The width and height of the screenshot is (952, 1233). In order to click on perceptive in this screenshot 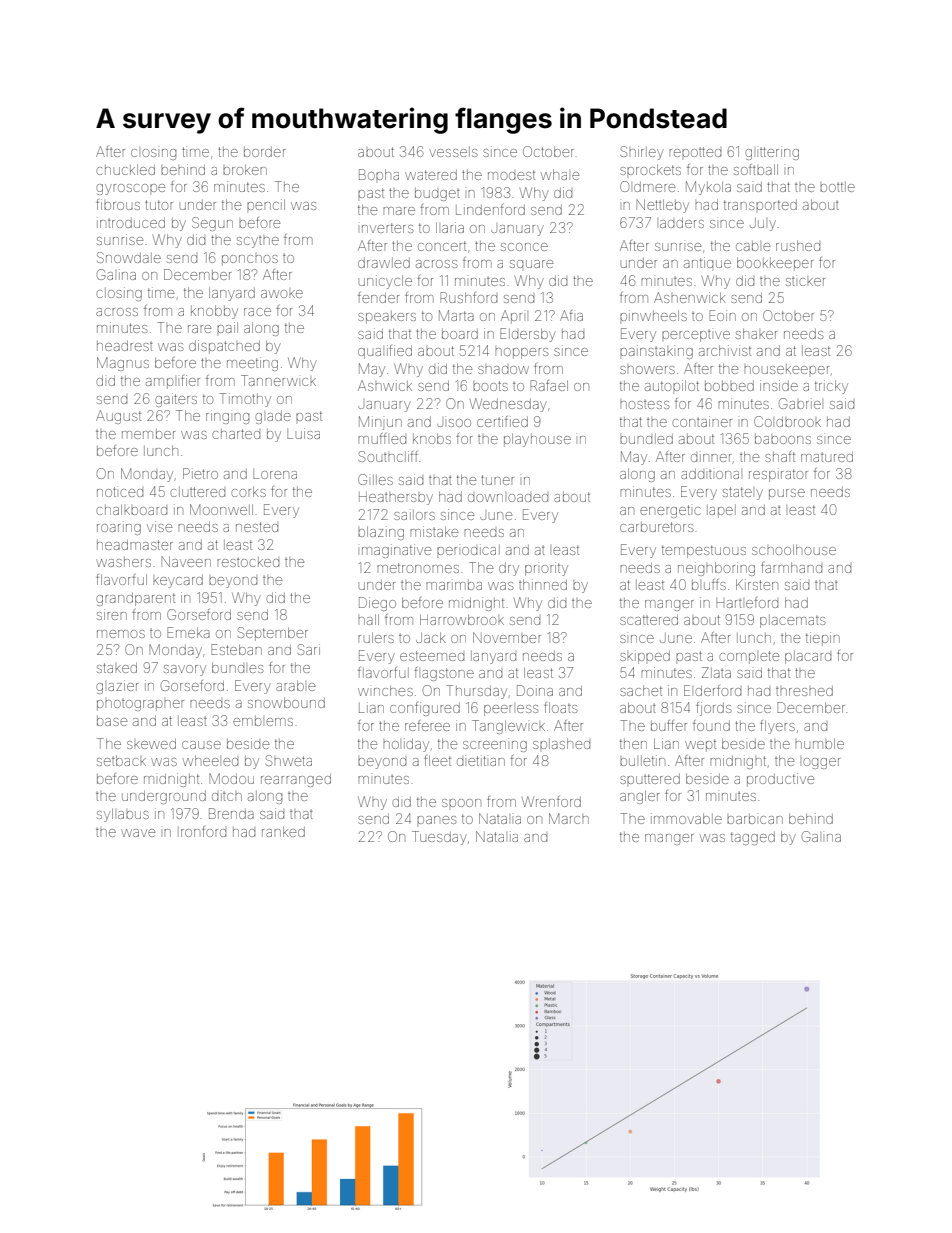, I will do `click(696, 336)`.
